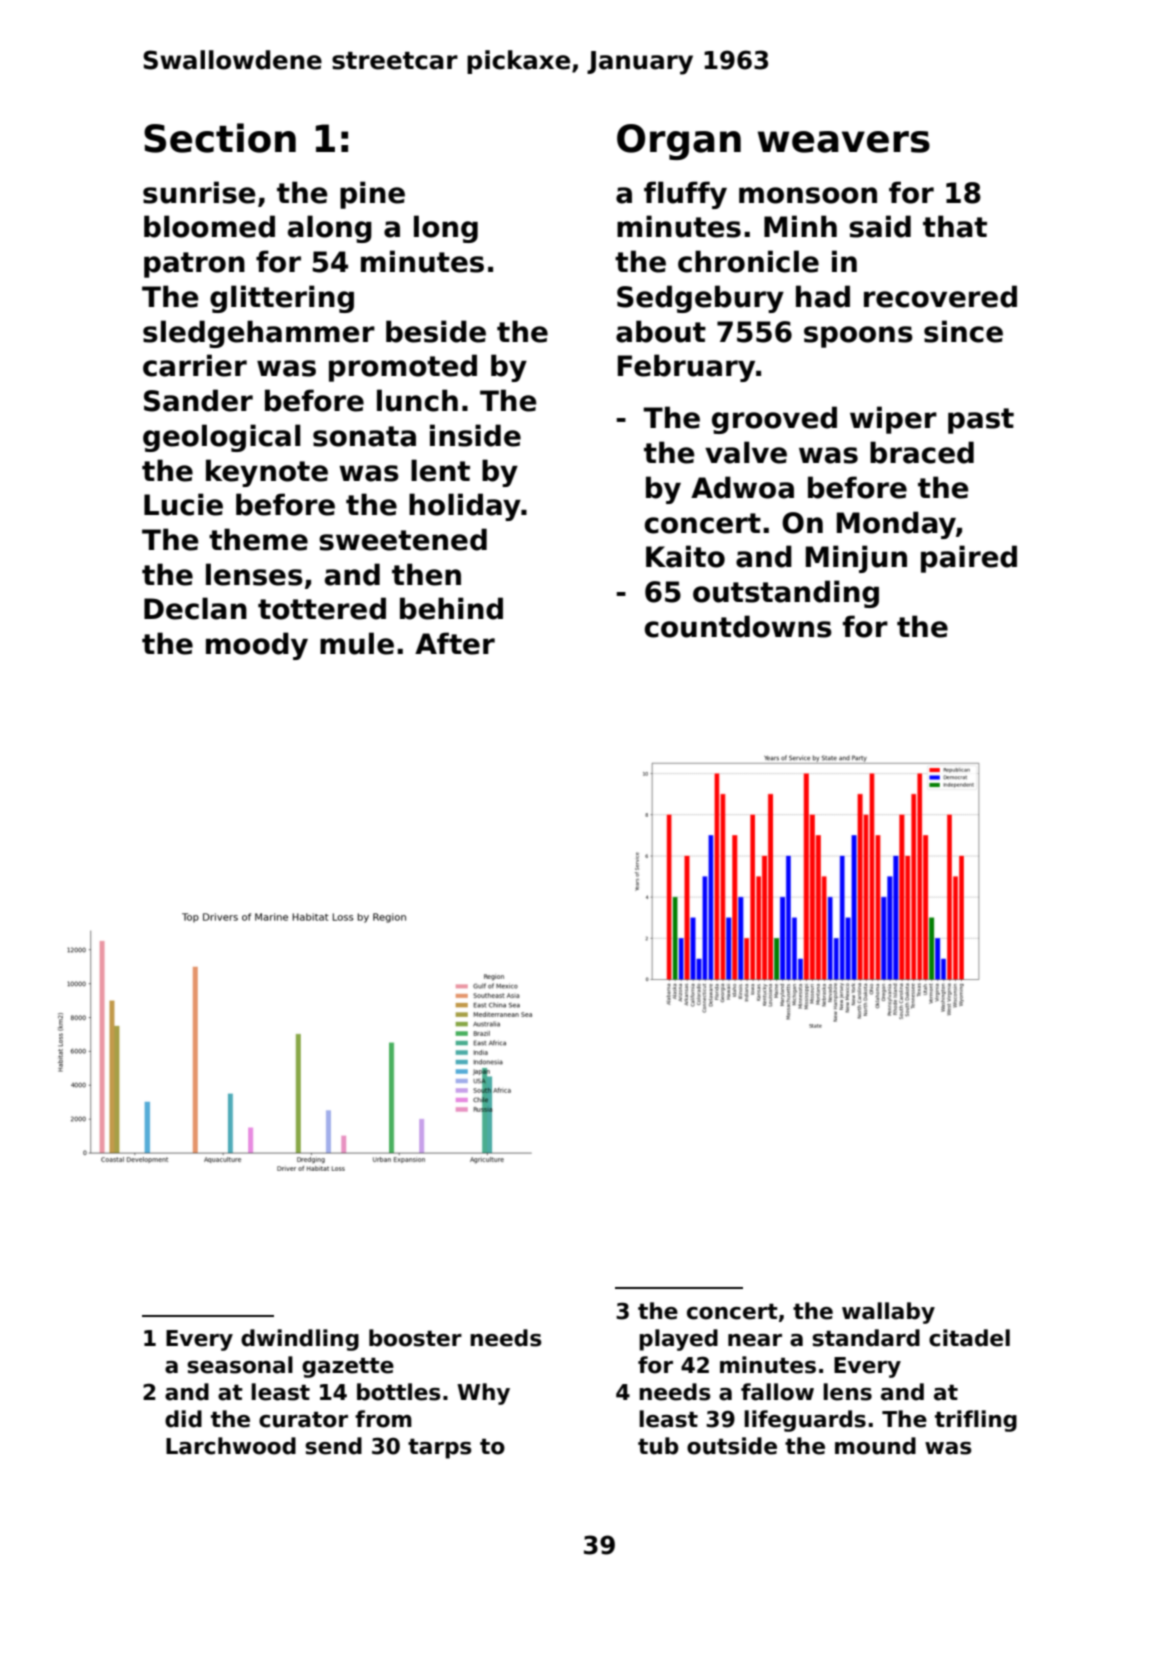 This page has width=1165, height=1654. What do you see at coordinates (888, 1313) in the page?
I see `wallaby` at bounding box center [888, 1313].
